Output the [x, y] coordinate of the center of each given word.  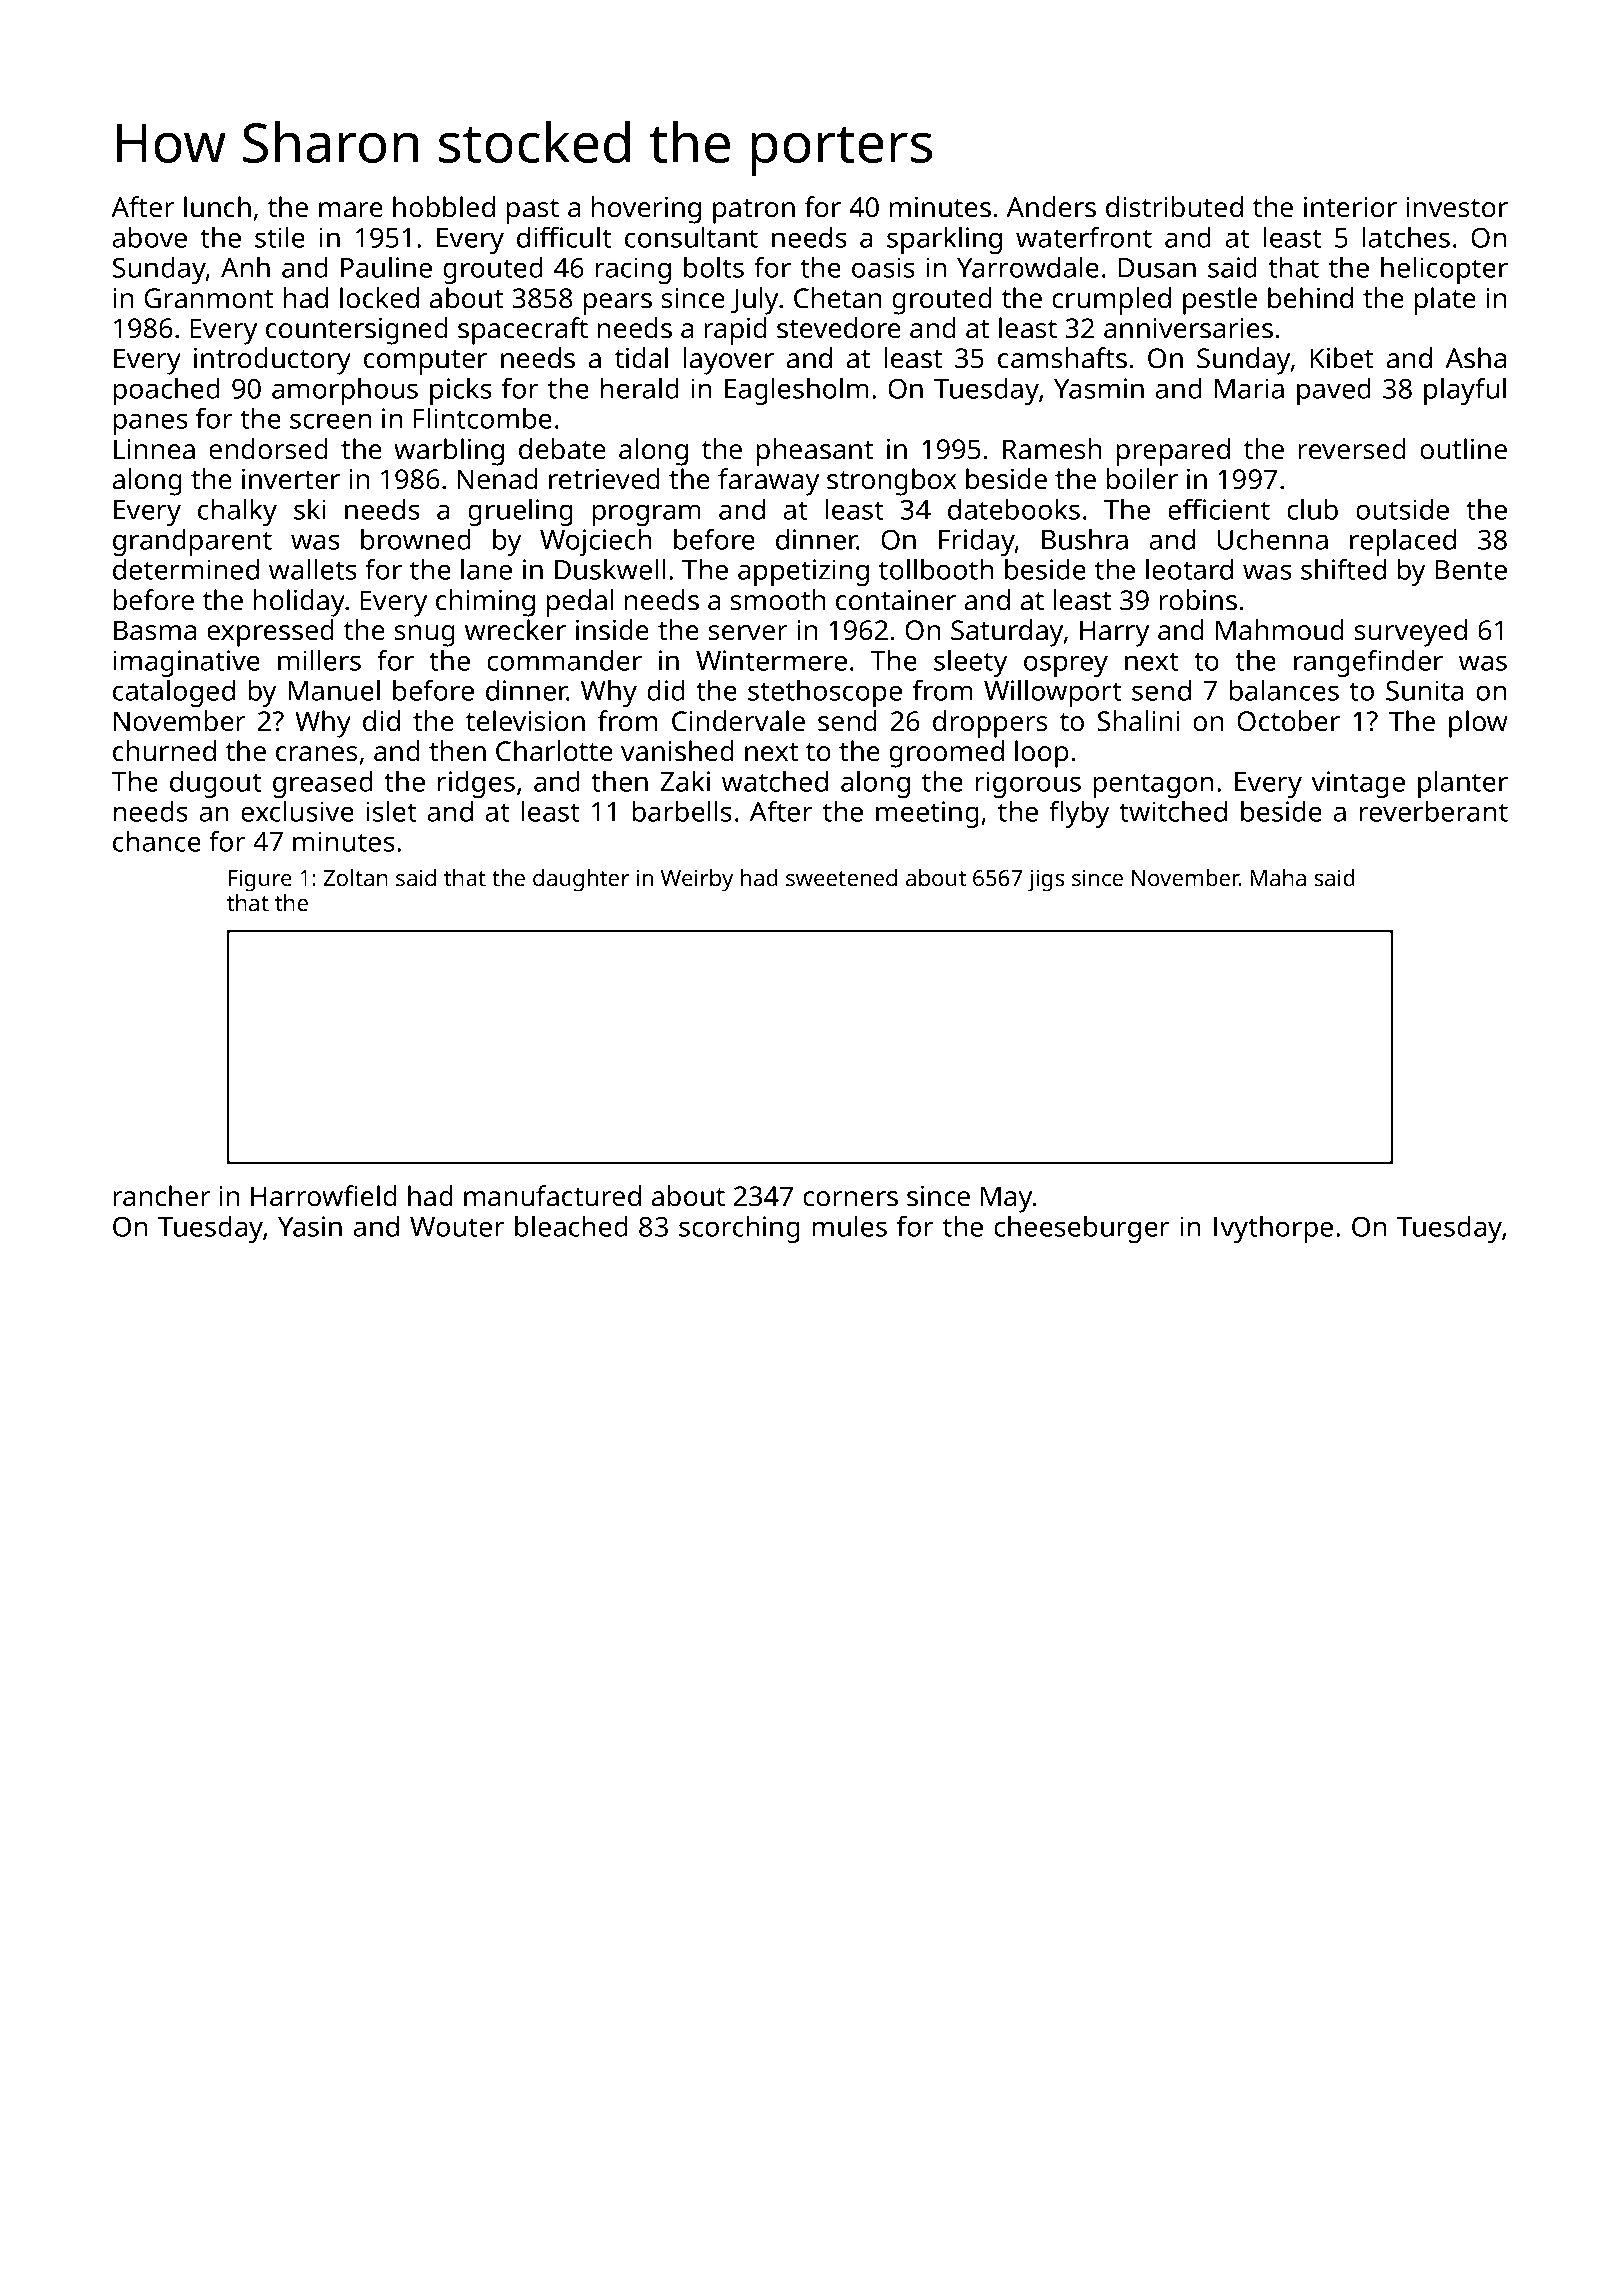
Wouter [457, 1227]
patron [754, 211]
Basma [155, 630]
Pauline [386, 267]
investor [1457, 207]
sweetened [841, 877]
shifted [1343, 569]
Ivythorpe [1273, 1229]
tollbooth [936, 569]
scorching [739, 1229]
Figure [260, 880]
